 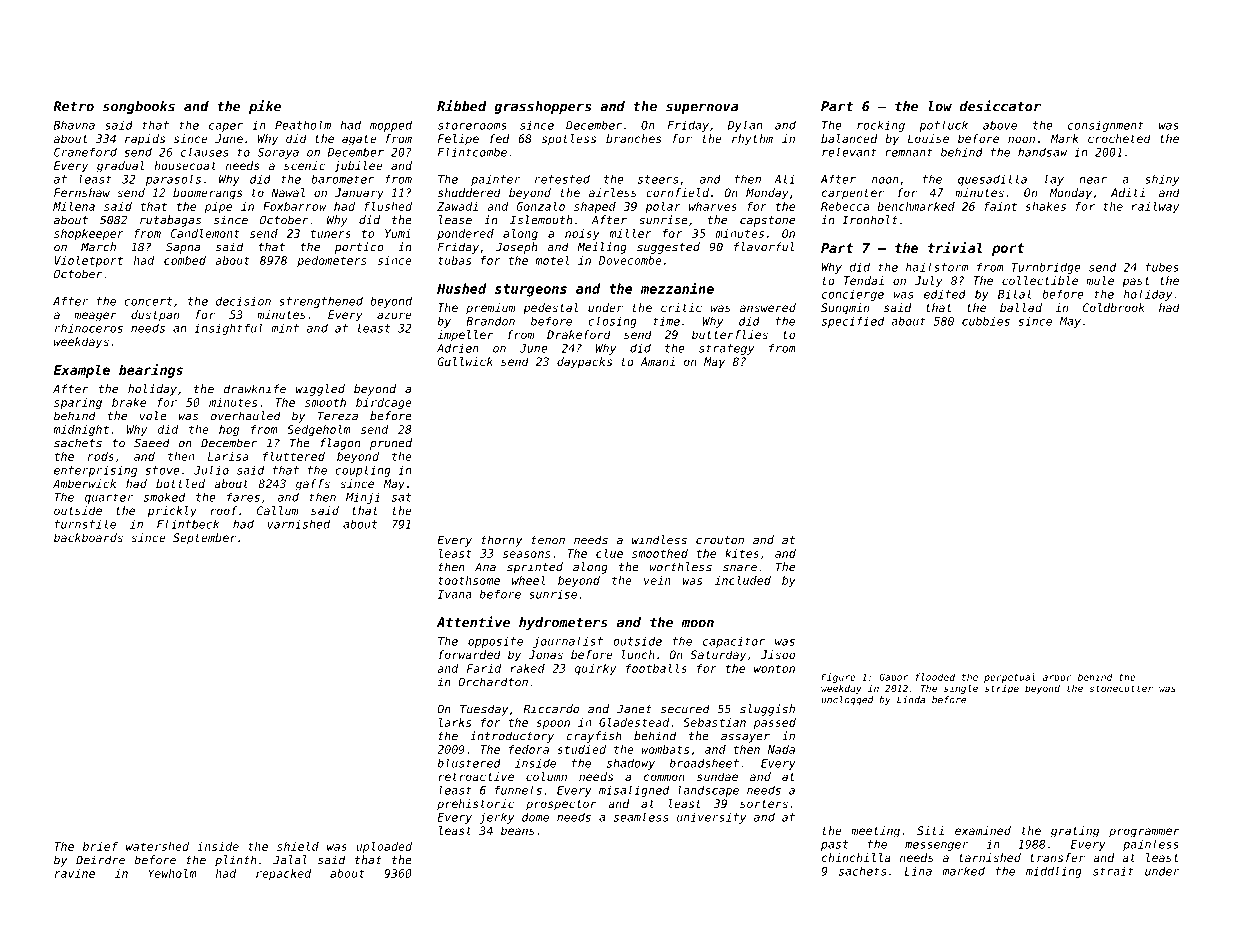 I want to click on Yewholm, so click(x=172, y=873).
